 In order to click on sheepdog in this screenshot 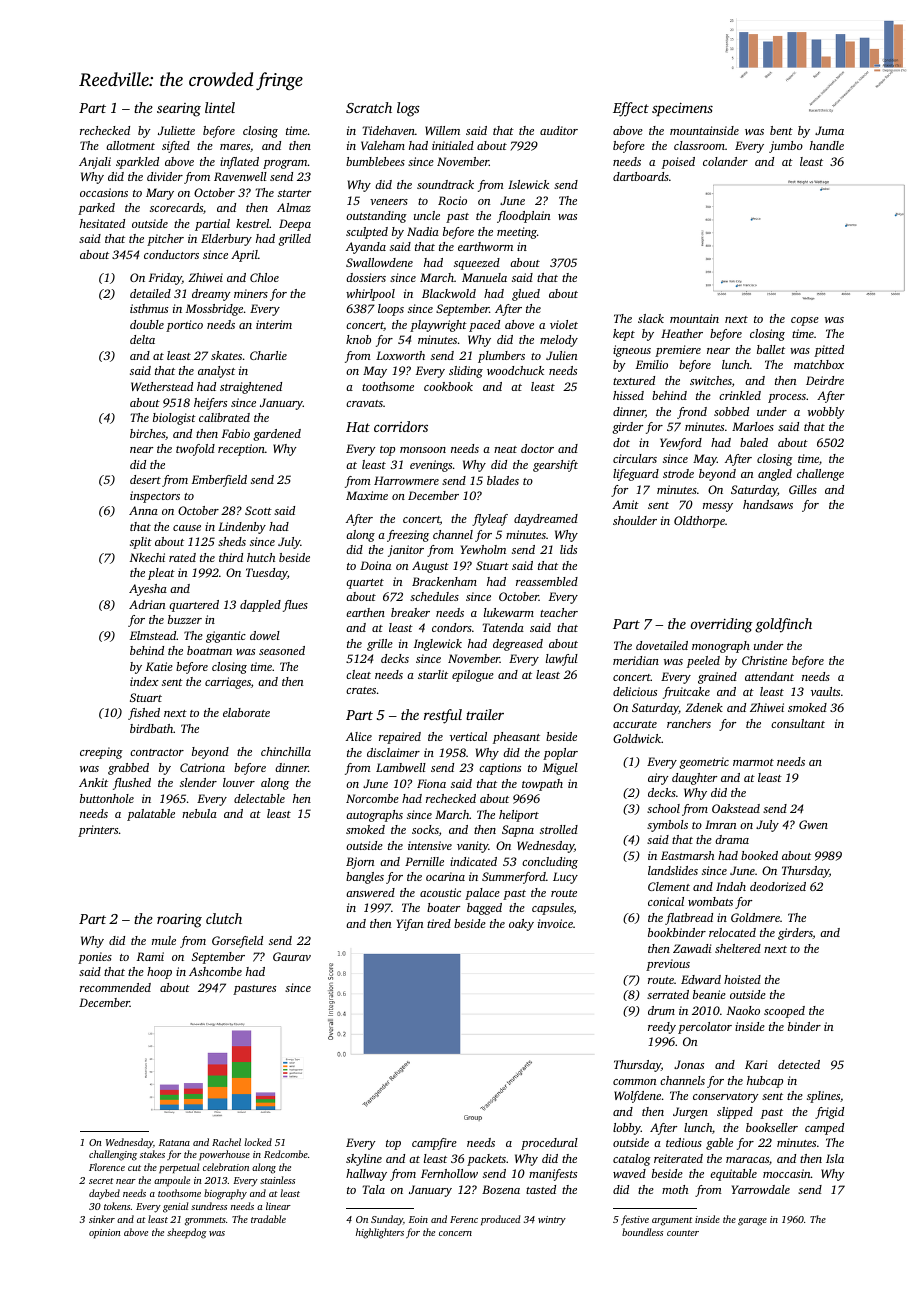, I will do `click(186, 1233)`.
